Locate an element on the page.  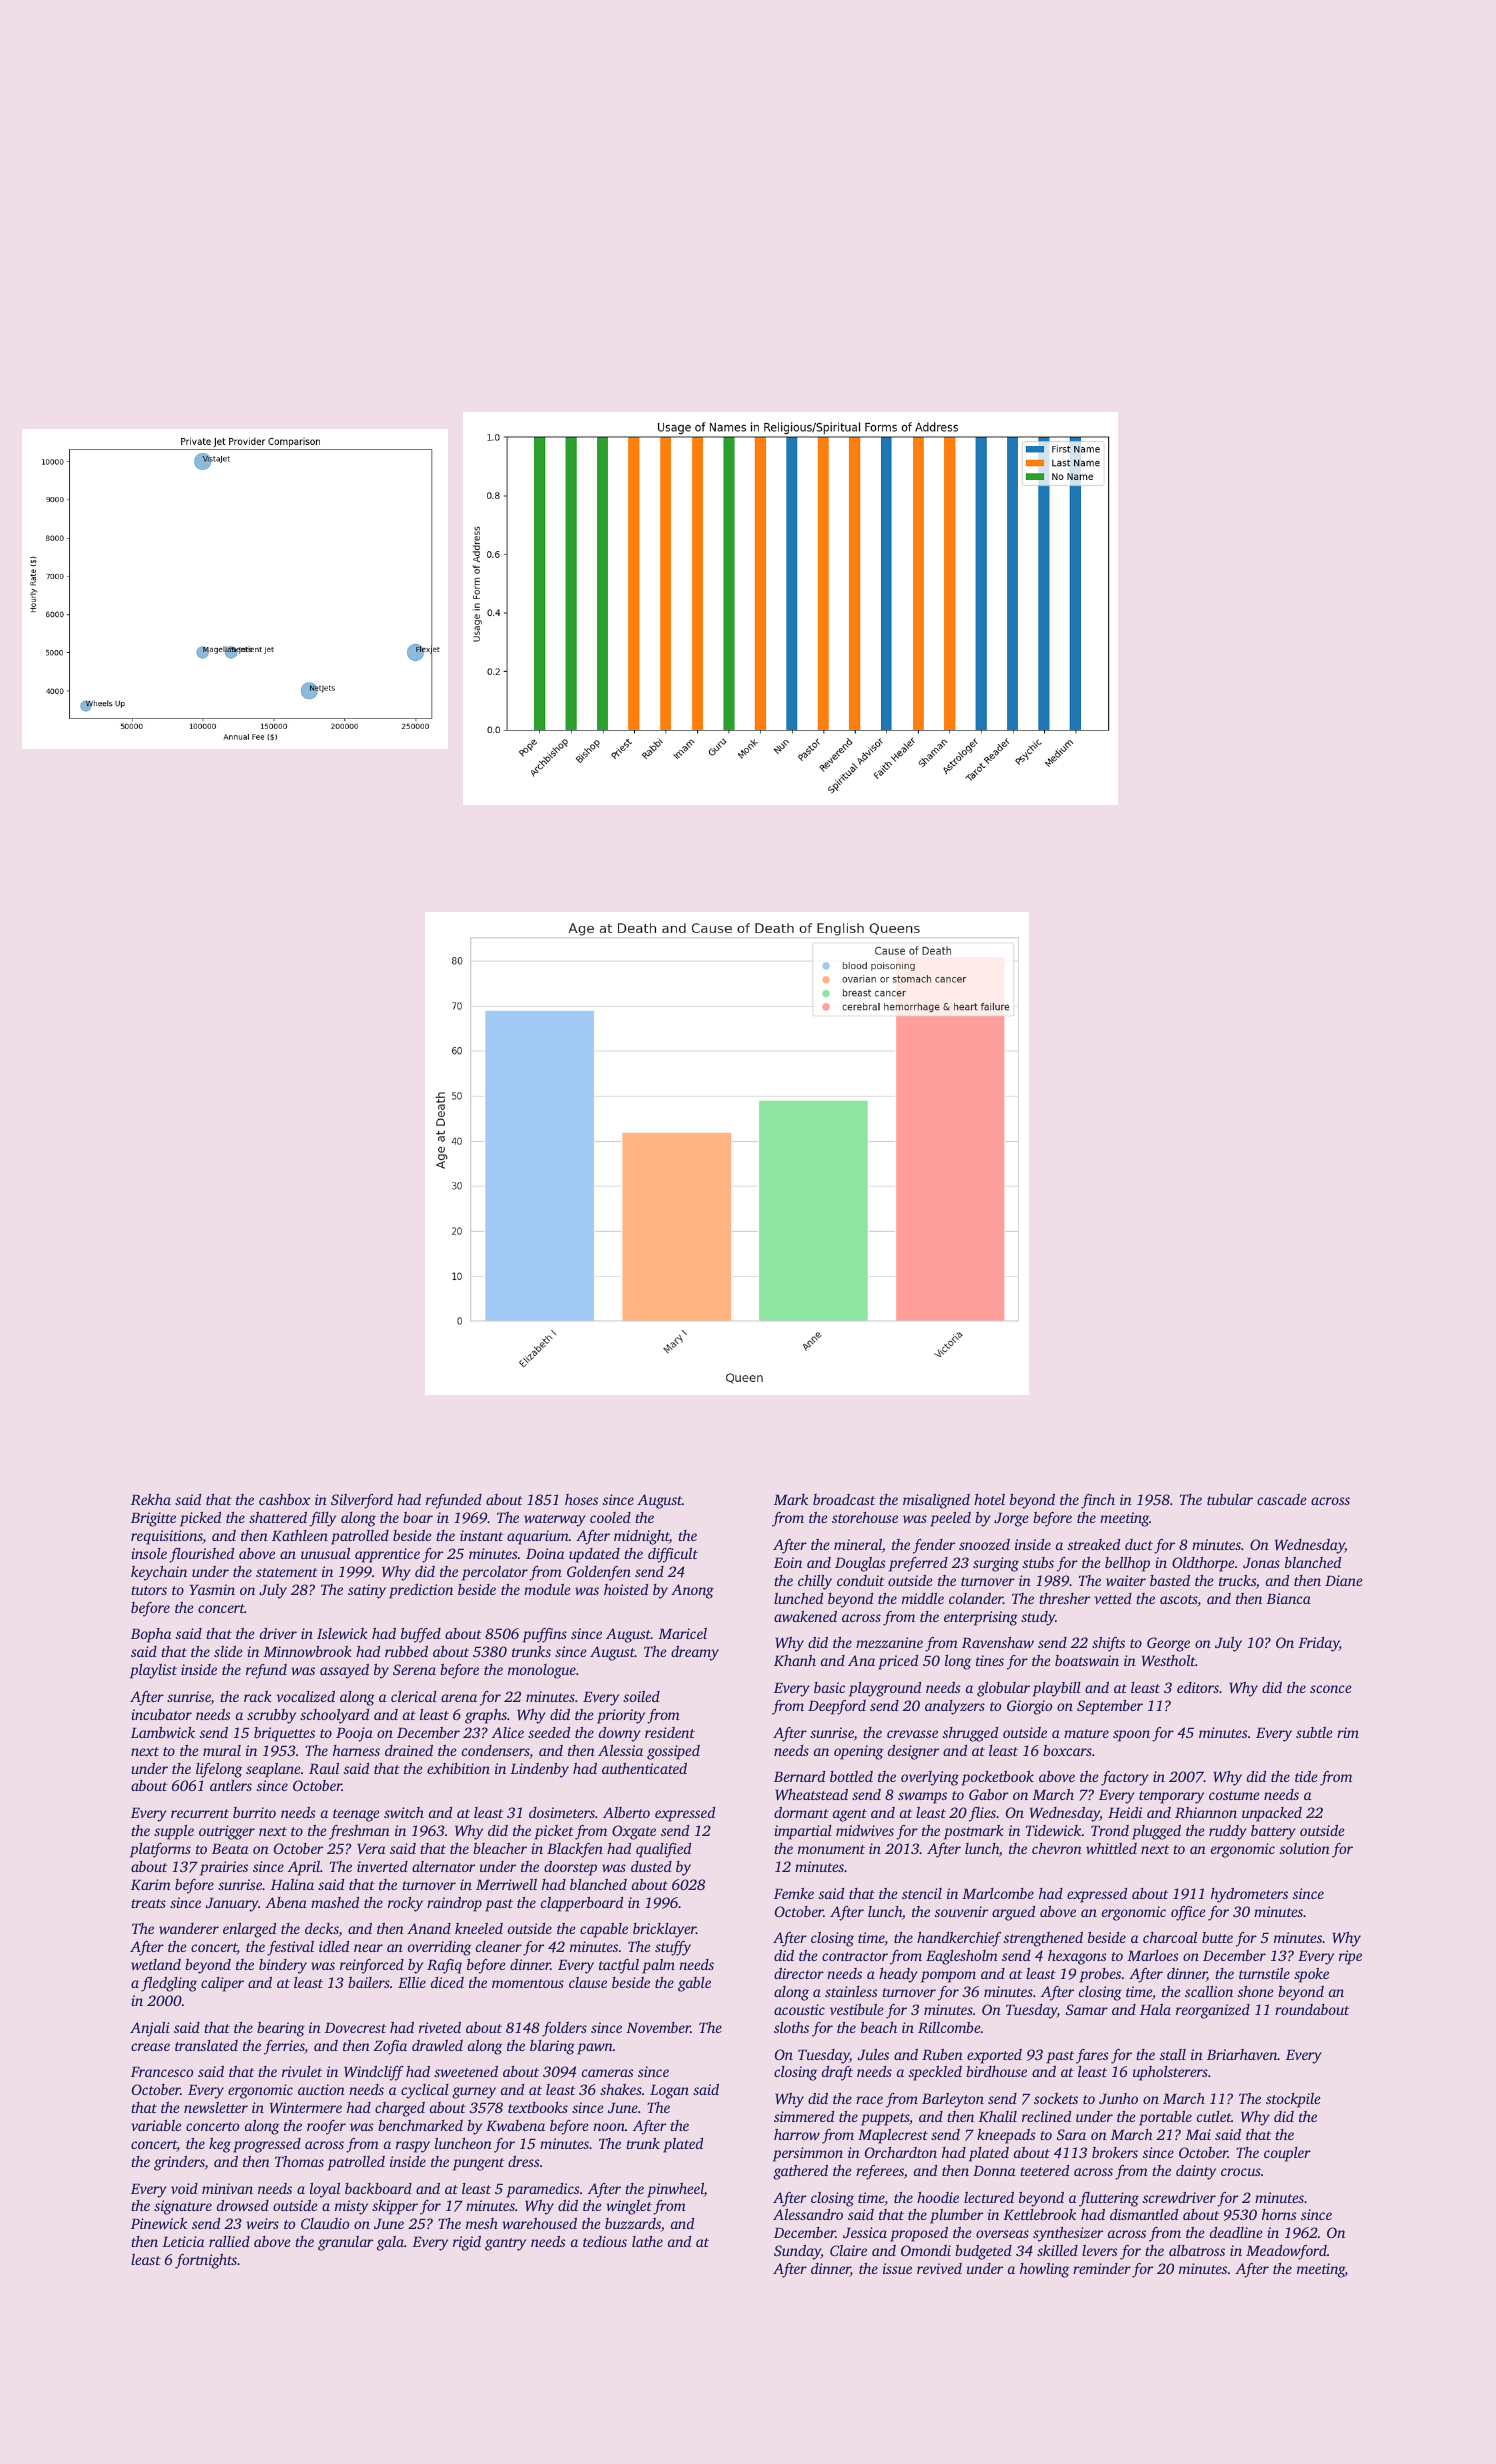
monologue is located at coordinates (542, 1671).
